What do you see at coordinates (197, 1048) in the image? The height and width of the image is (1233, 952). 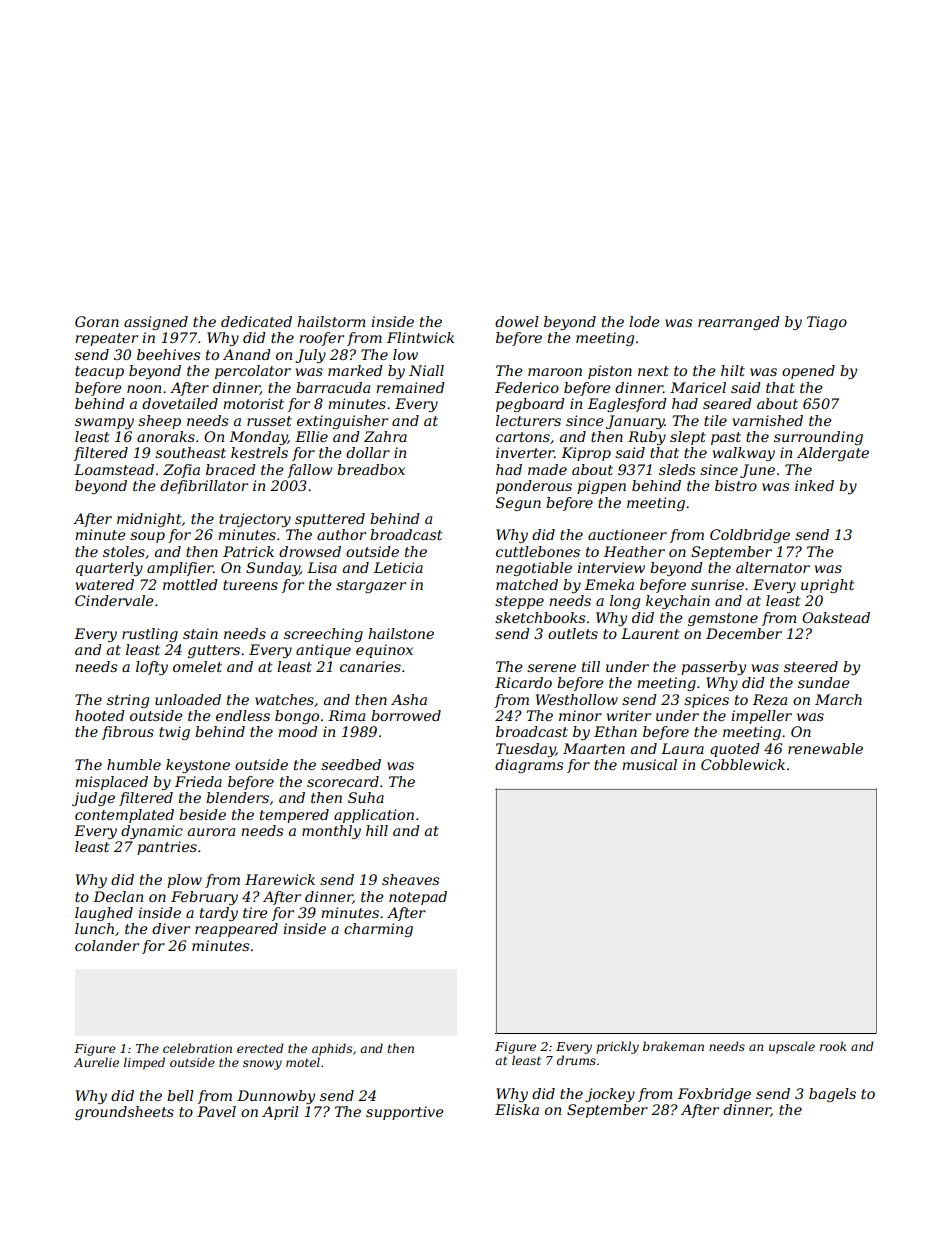 I see `celebration` at bounding box center [197, 1048].
